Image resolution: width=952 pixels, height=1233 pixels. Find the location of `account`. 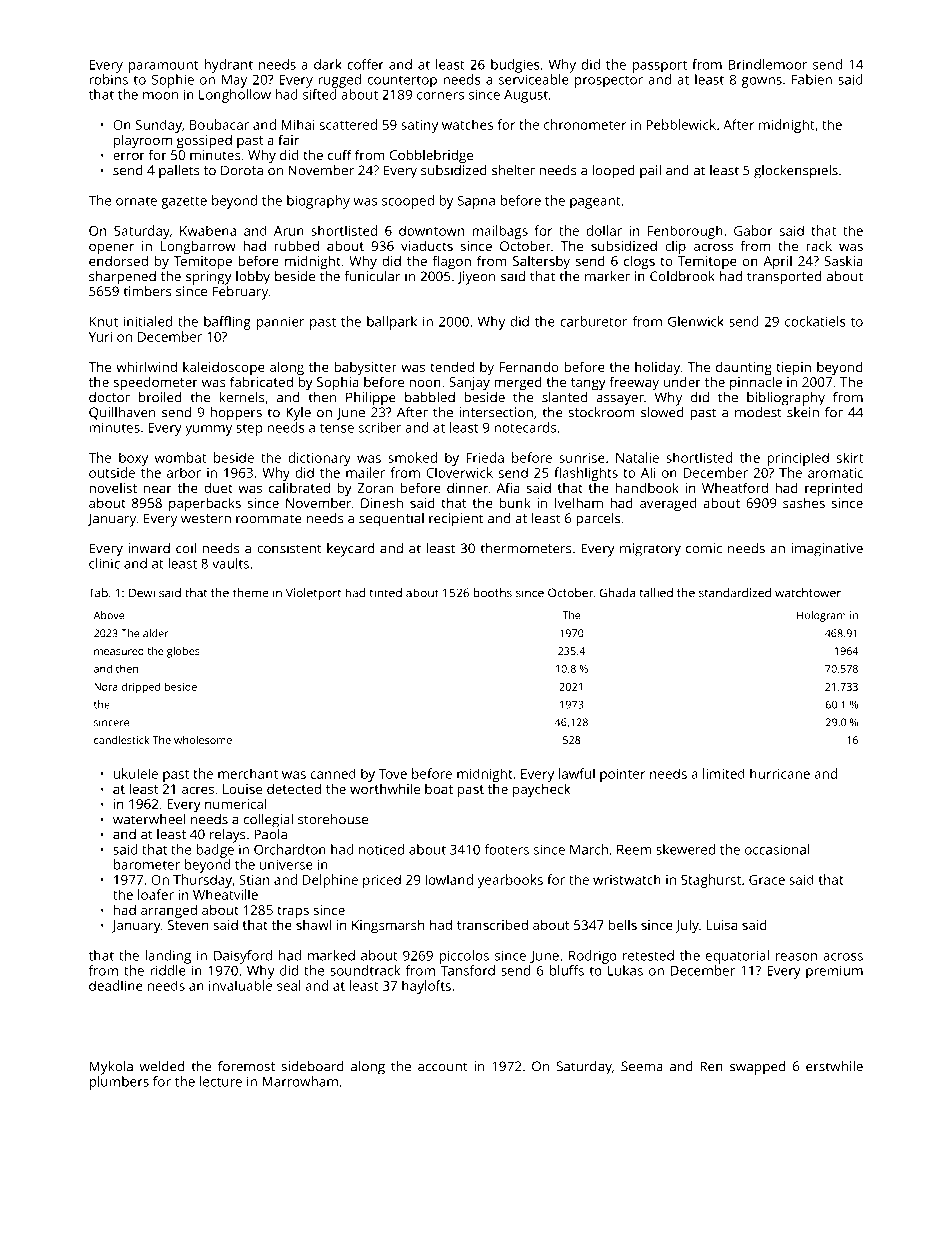

account is located at coordinates (443, 1067).
